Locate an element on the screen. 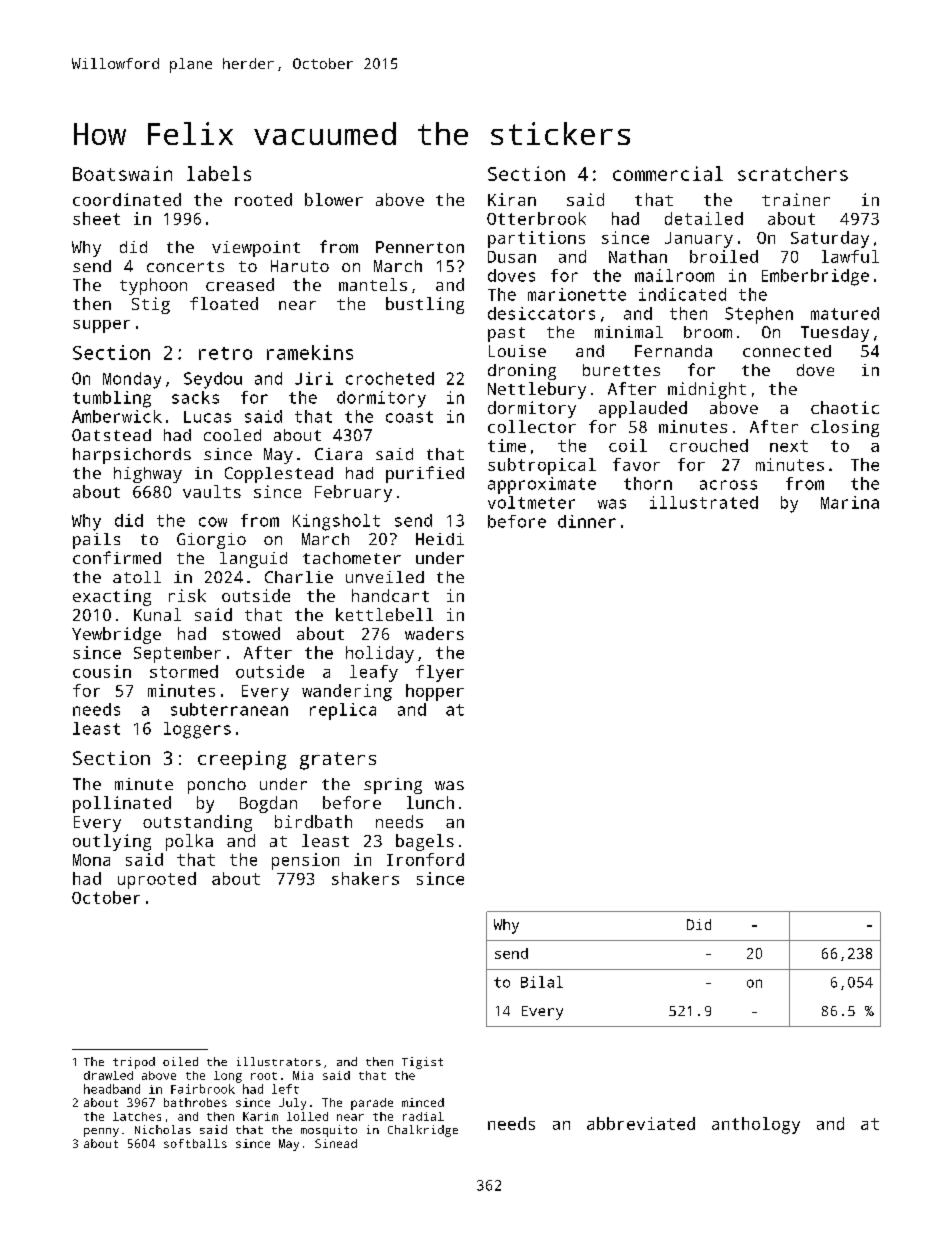  lunch is located at coordinates (430, 802).
